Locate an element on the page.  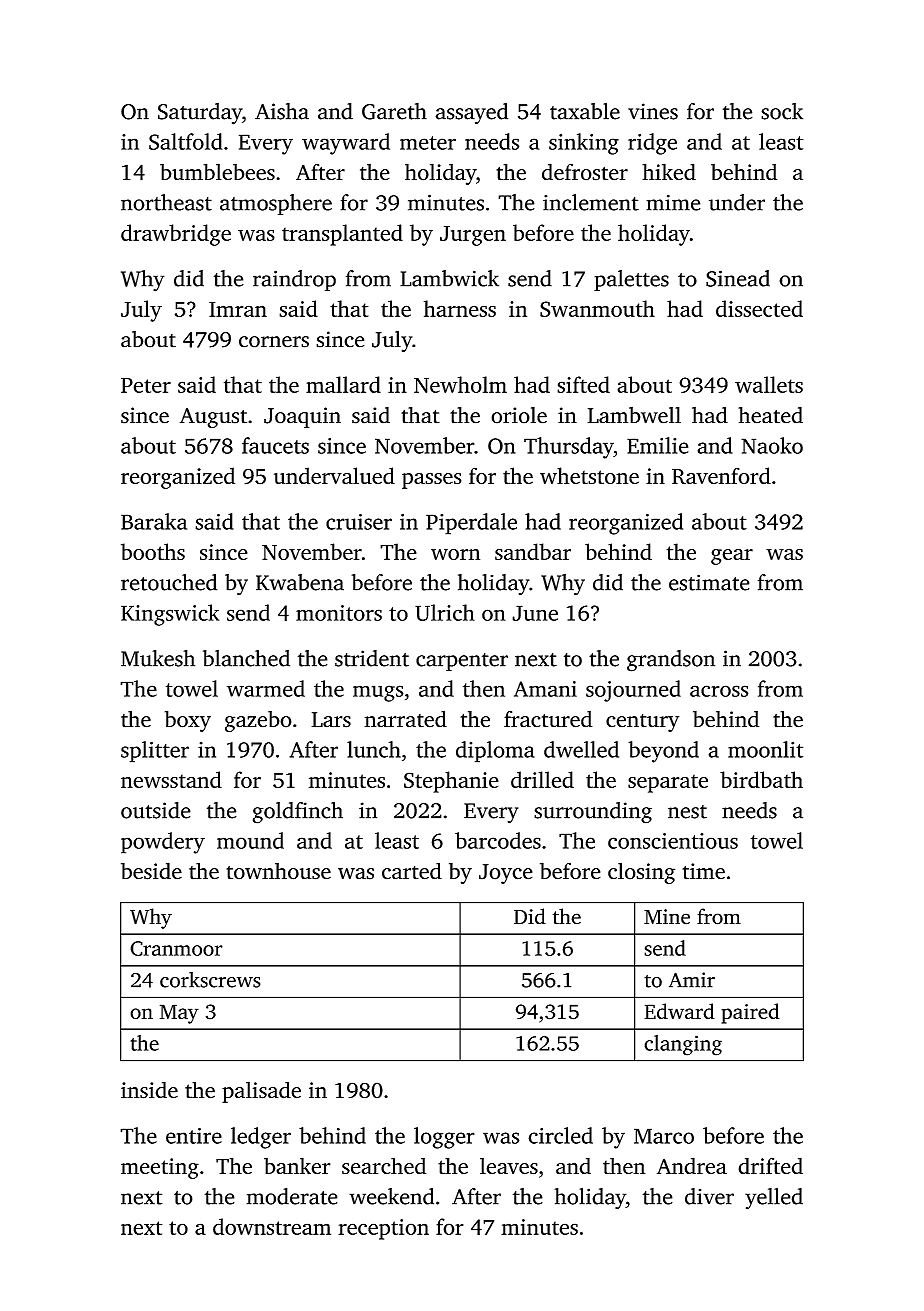
northeast is located at coordinates (166, 202).
